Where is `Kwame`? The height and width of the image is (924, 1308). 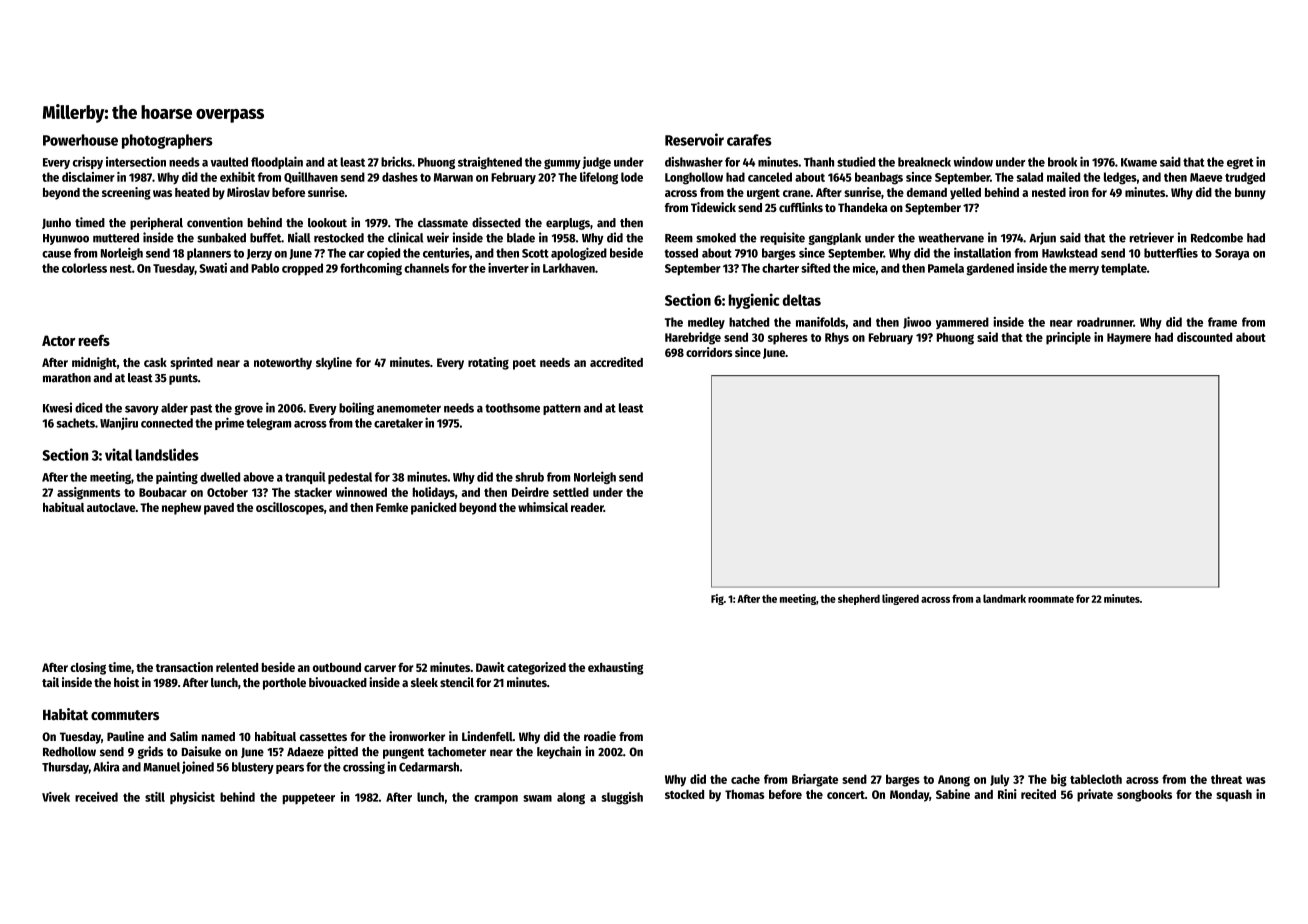
Kwame is located at coordinates (1139, 162).
